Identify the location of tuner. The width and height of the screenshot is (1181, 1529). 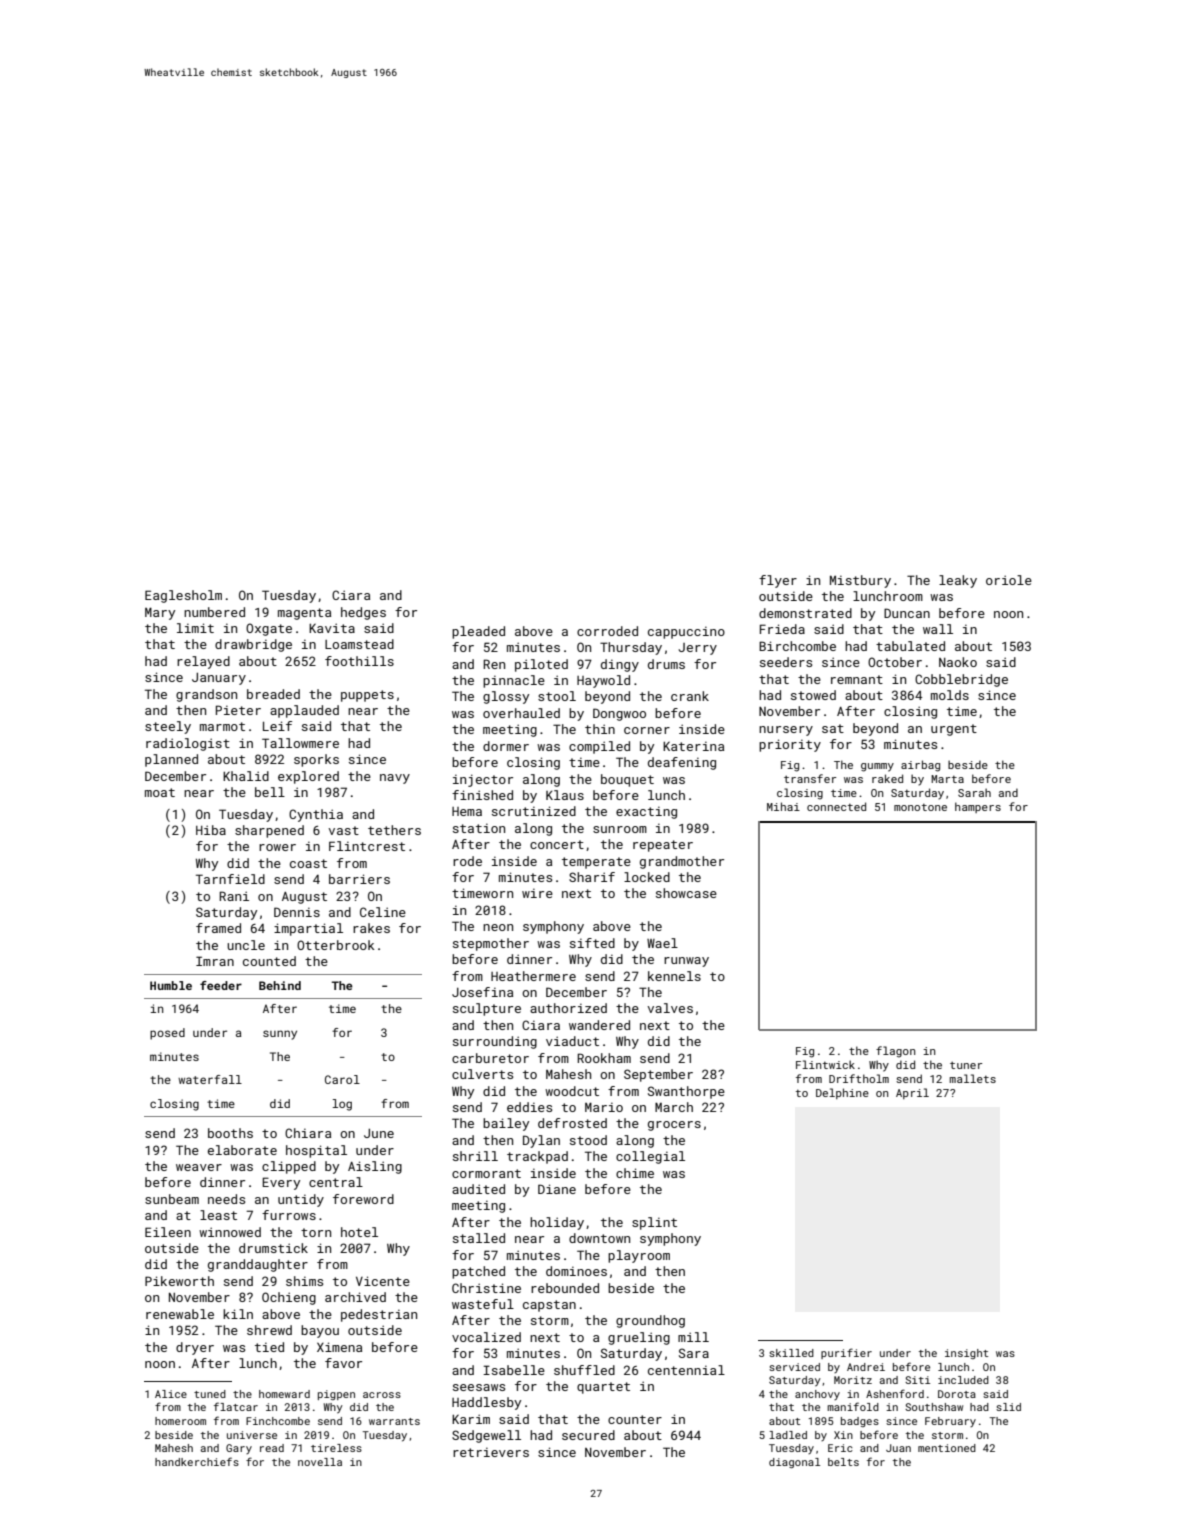
(966, 1065).
